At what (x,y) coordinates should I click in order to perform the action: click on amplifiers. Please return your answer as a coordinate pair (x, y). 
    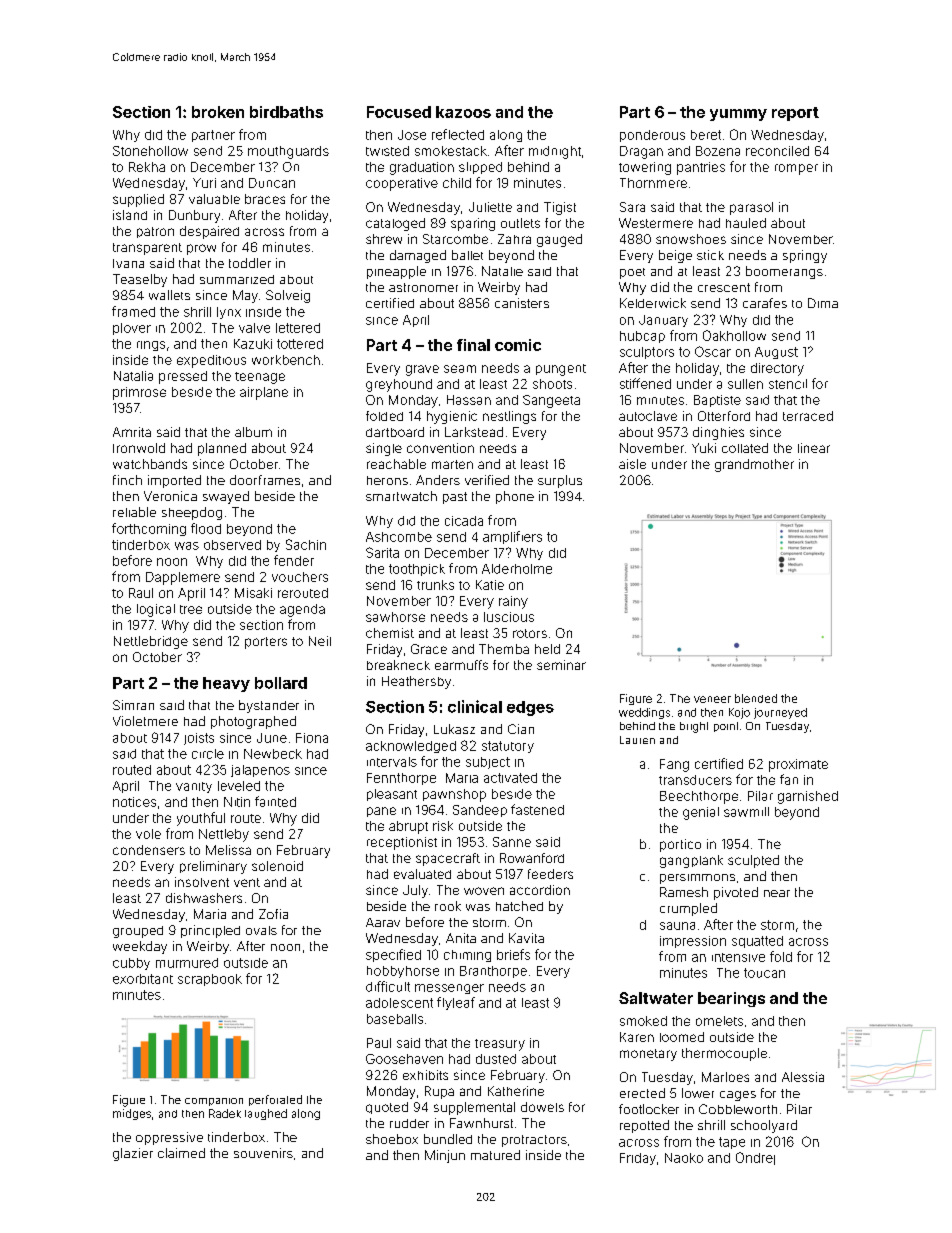
    Looking at the image, I should click on (512, 537).
